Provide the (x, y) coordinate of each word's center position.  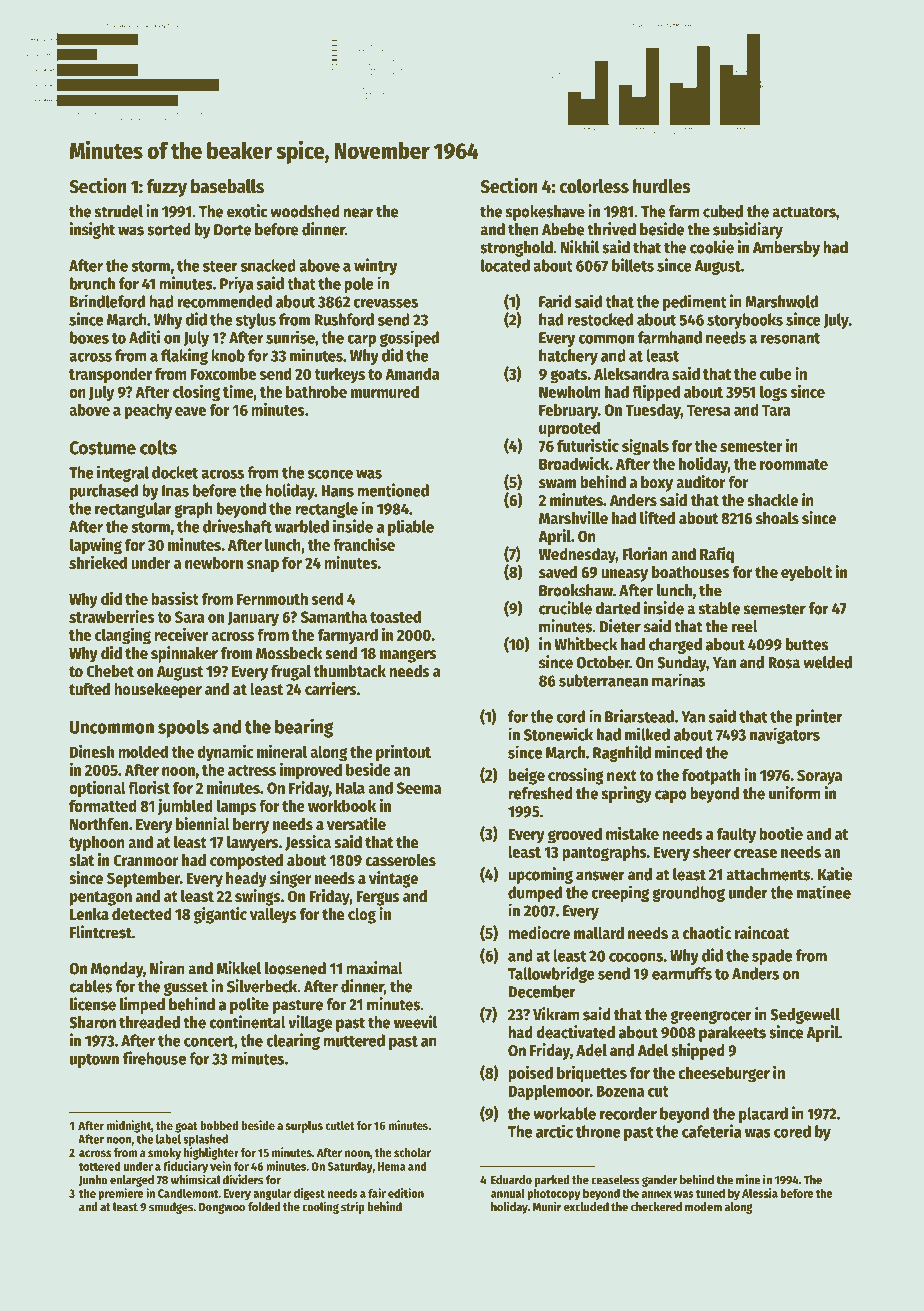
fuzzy (167, 188)
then (523, 229)
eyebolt (806, 574)
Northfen (99, 824)
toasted (395, 616)
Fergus (378, 898)
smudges (171, 1208)
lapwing (96, 546)
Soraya (819, 777)
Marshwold (781, 301)
